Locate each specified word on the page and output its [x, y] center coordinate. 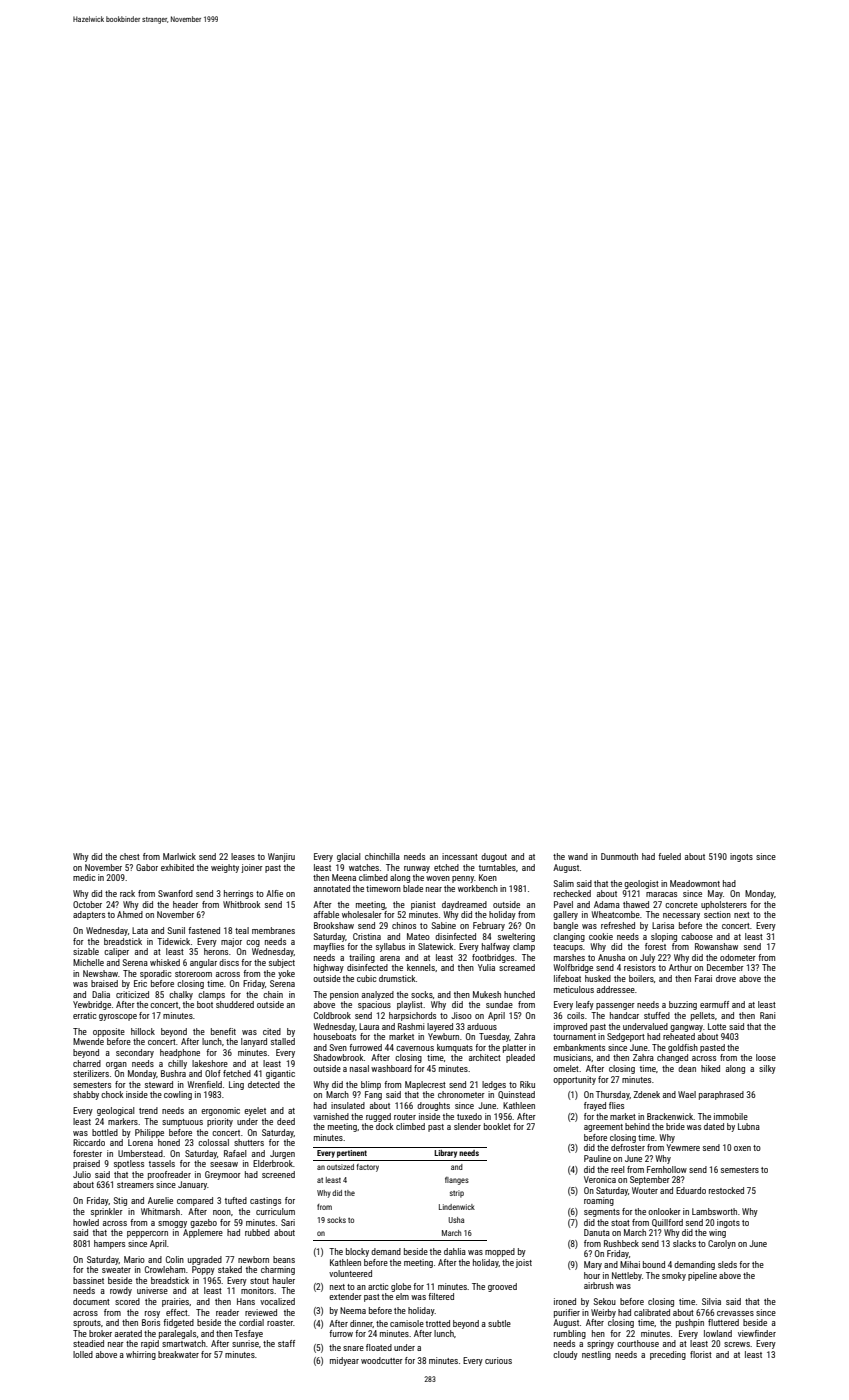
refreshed [618, 925]
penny [463, 879]
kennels [421, 967]
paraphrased [721, 1095]
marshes [569, 957]
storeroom [193, 974]
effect [177, 1312]
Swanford [175, 893]
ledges [494, 1085]
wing [717, 1233]
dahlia [455, 1251]
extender [345, 1296]
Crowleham [165, 1269]
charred [87, 1063]
